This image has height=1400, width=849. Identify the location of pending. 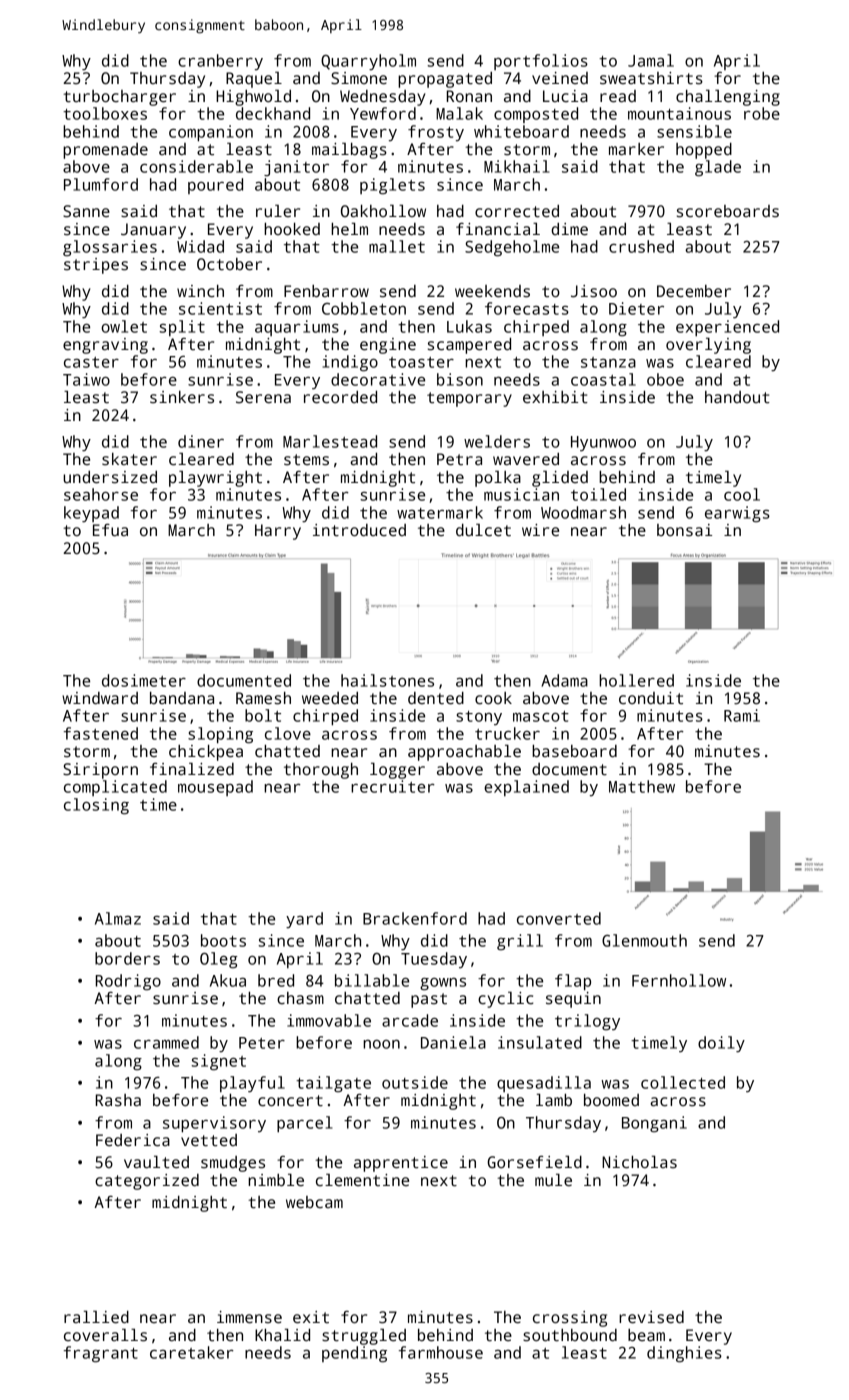
(354, 1354).
